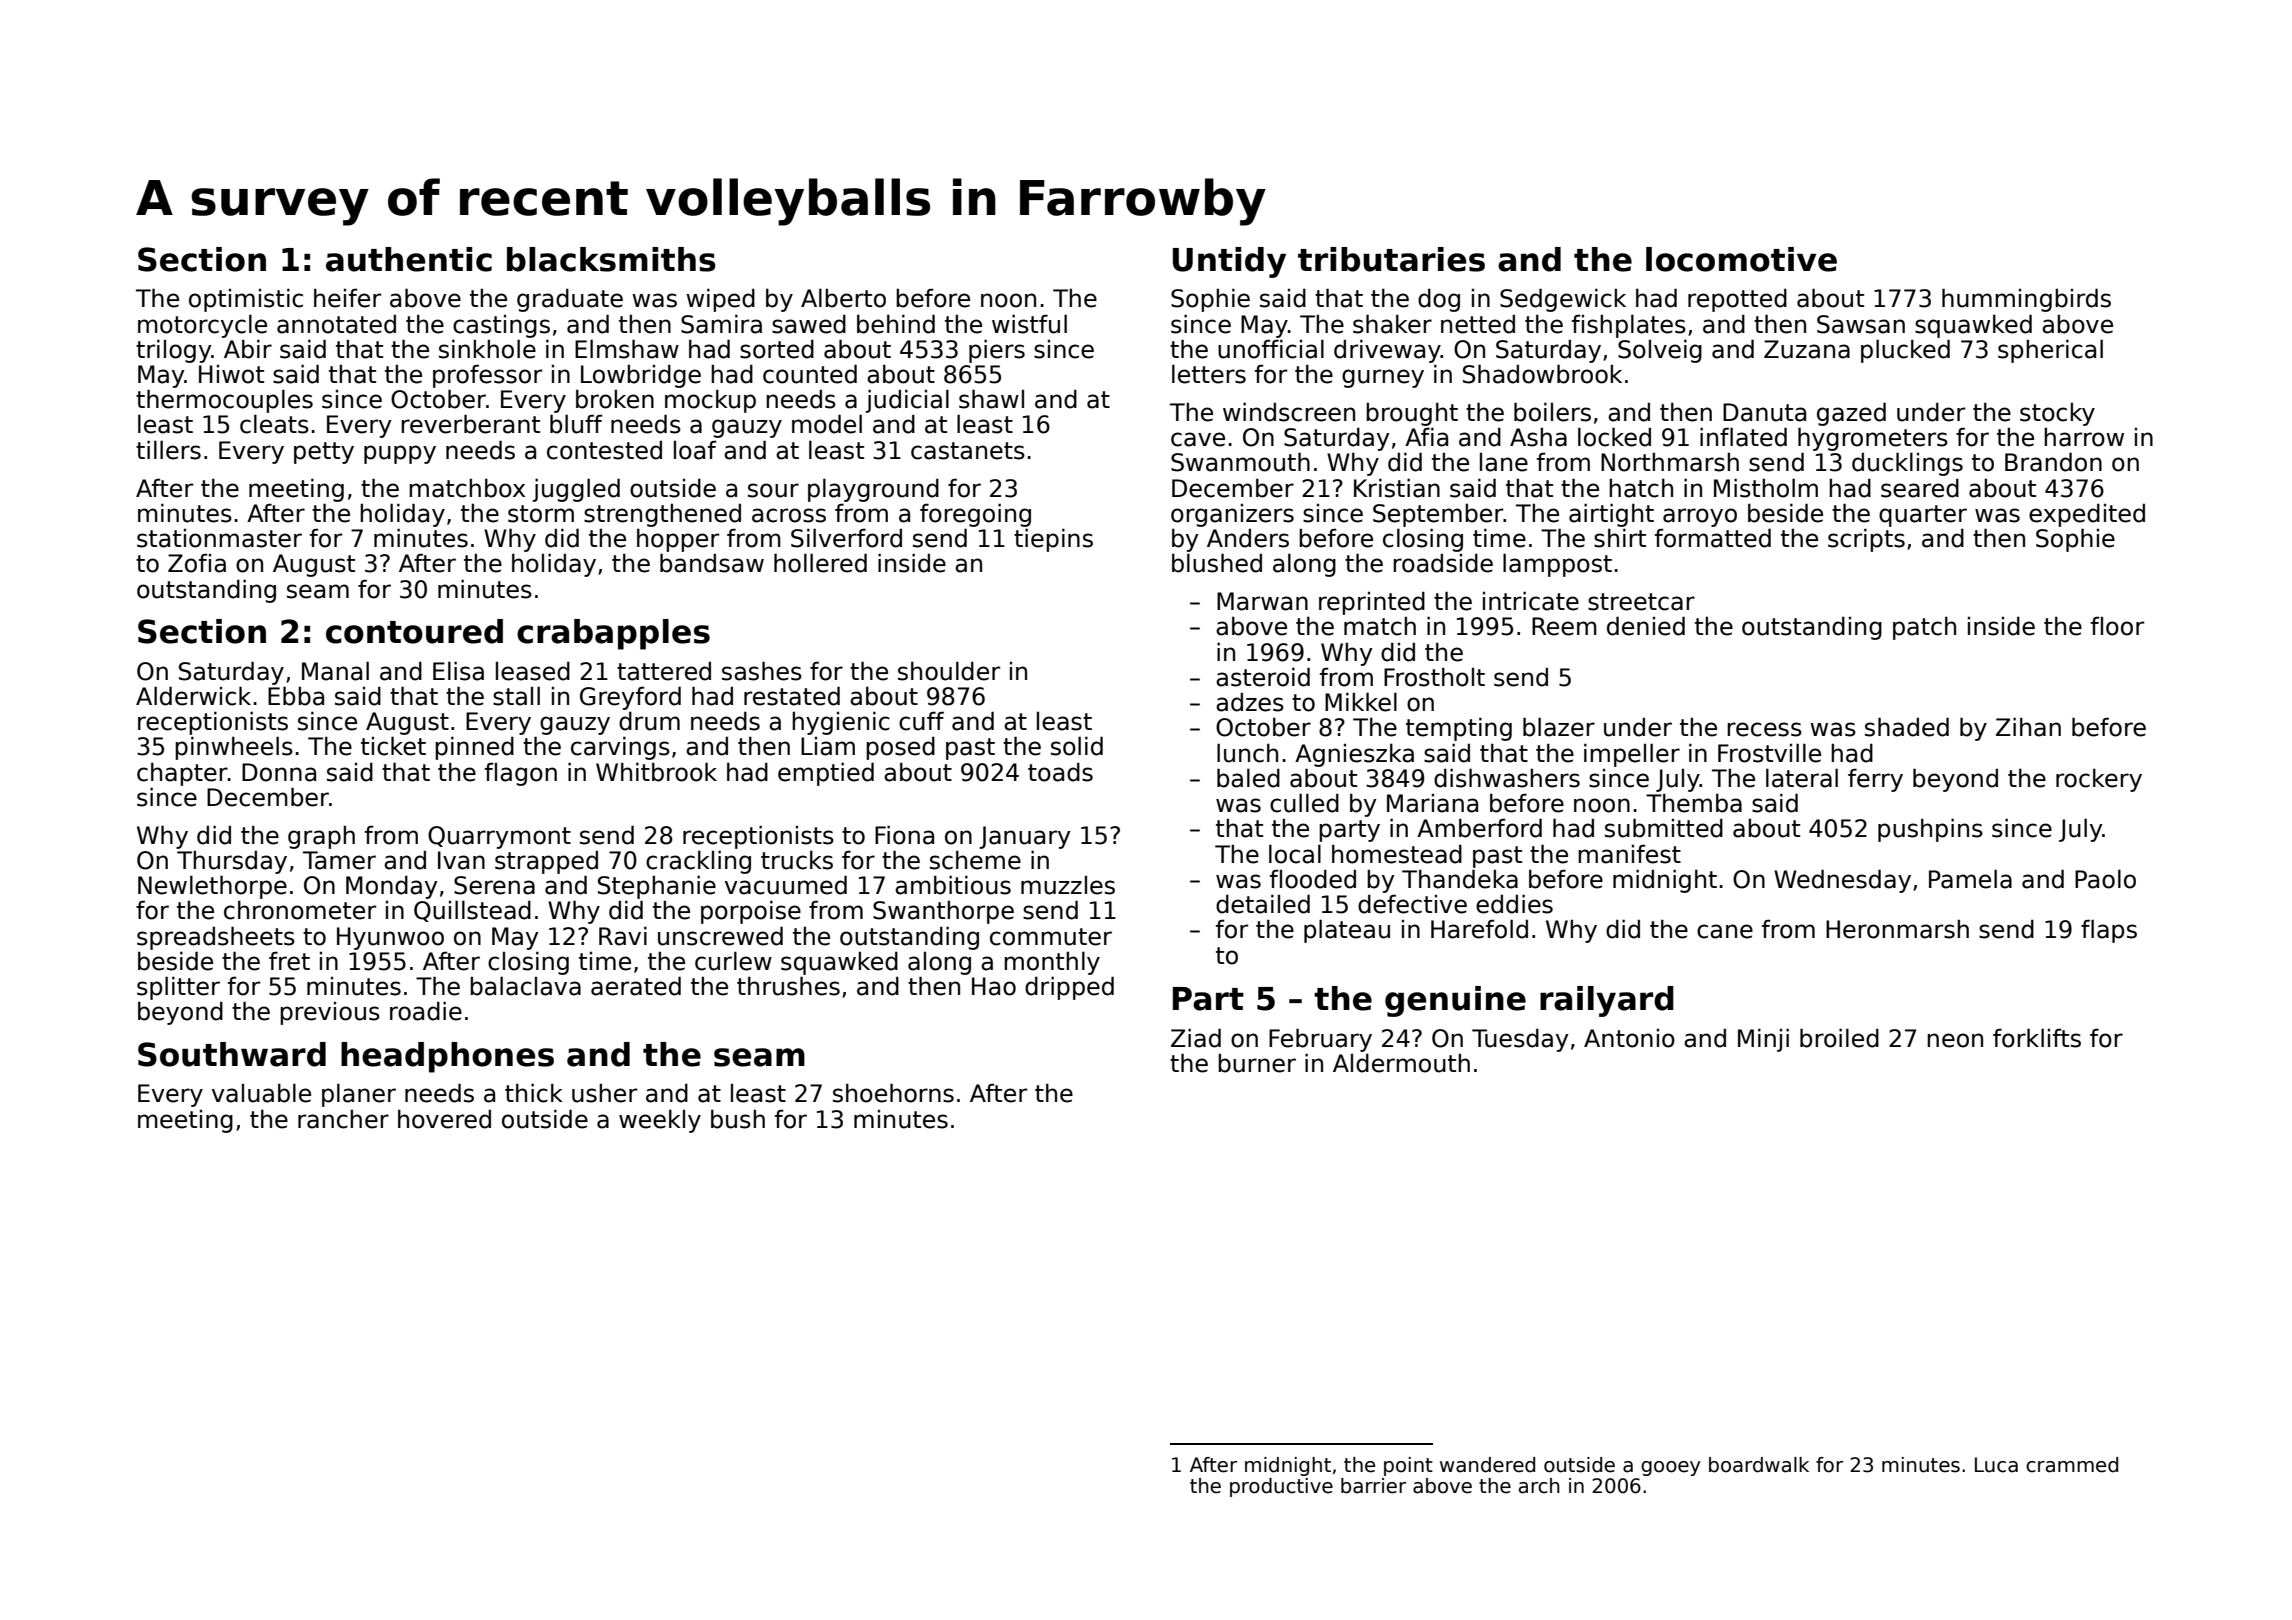 This image has height=1620, width=2292. I want to click on scripts, so click(1866, 540).
